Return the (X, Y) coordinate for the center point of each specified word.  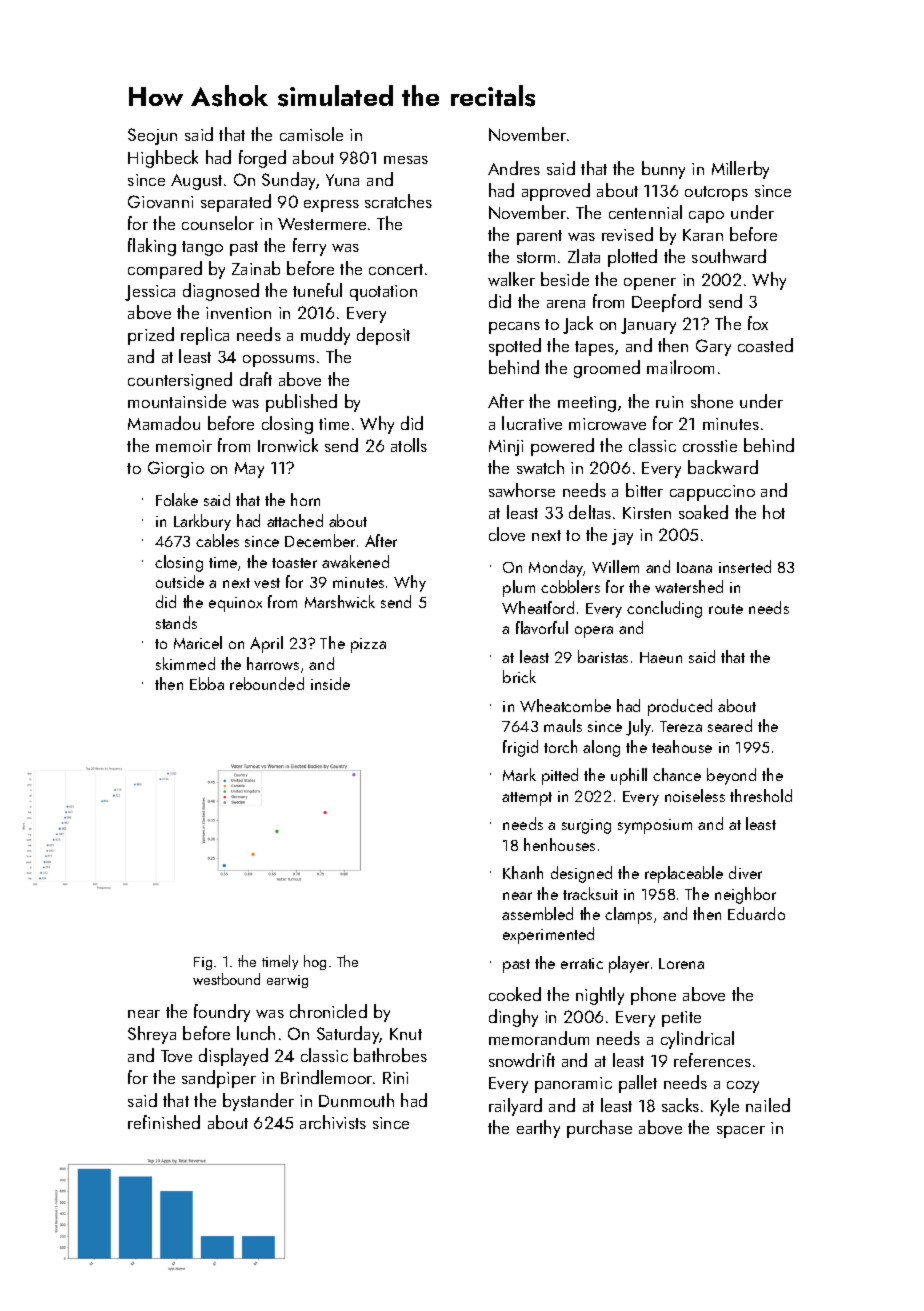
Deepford (666, 303)
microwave (607, 424)
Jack (578, 325)
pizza (368, 645)
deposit (383, 336)
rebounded (267, 683)
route (726, 609)
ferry (309, 247)
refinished (164, 1122)
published (301, 403)
